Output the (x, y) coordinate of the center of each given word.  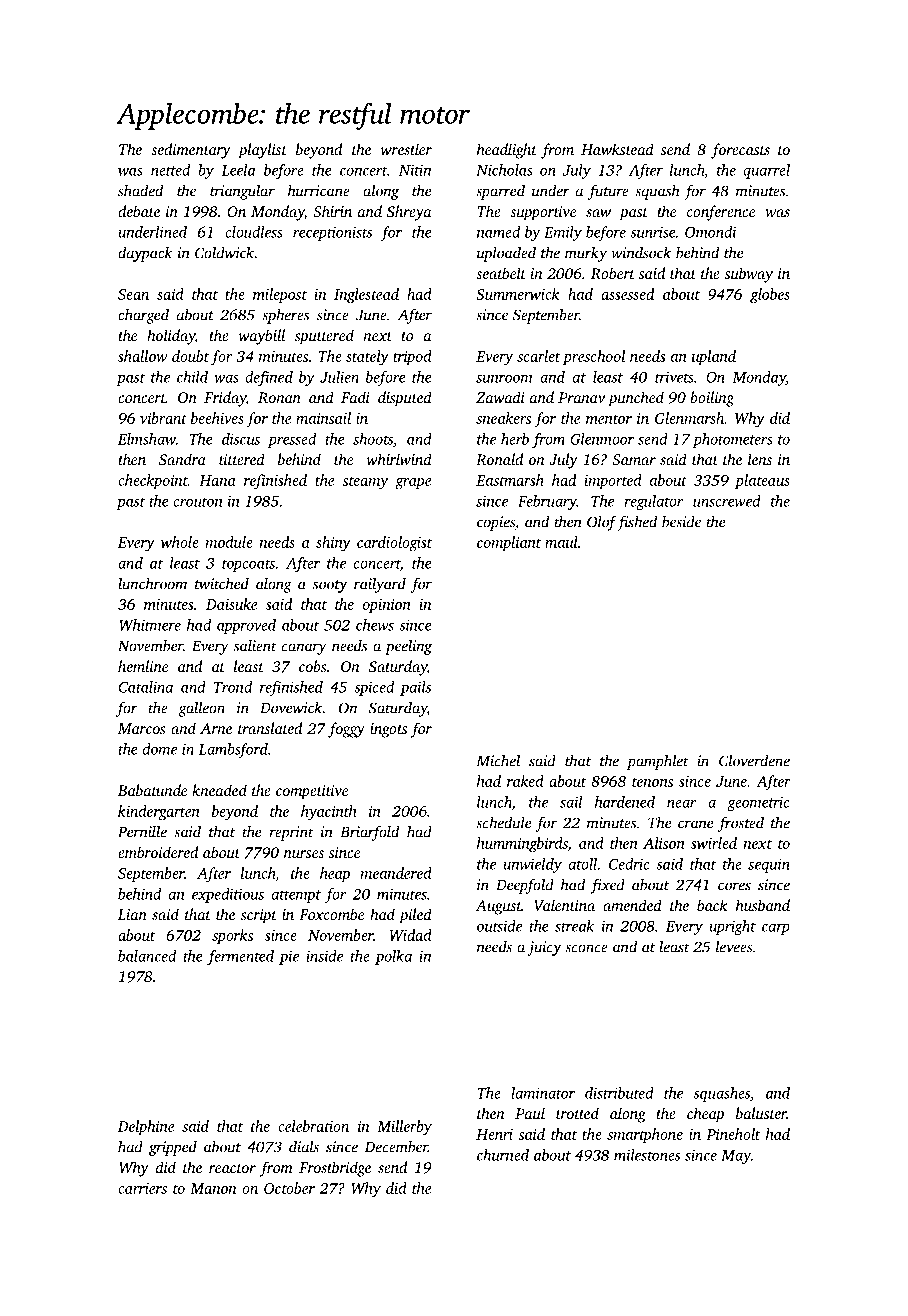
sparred (500, 192)
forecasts (740, 151)
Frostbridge (335, 1169)
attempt (296, 896)
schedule (503, 822)
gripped (173, 1148)
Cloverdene (754, 760)
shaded (140, 190)
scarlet (538, 356)
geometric (758, 804)
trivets (674, 377)
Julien (339, 377)
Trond (233, 687)
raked (525, 781)
